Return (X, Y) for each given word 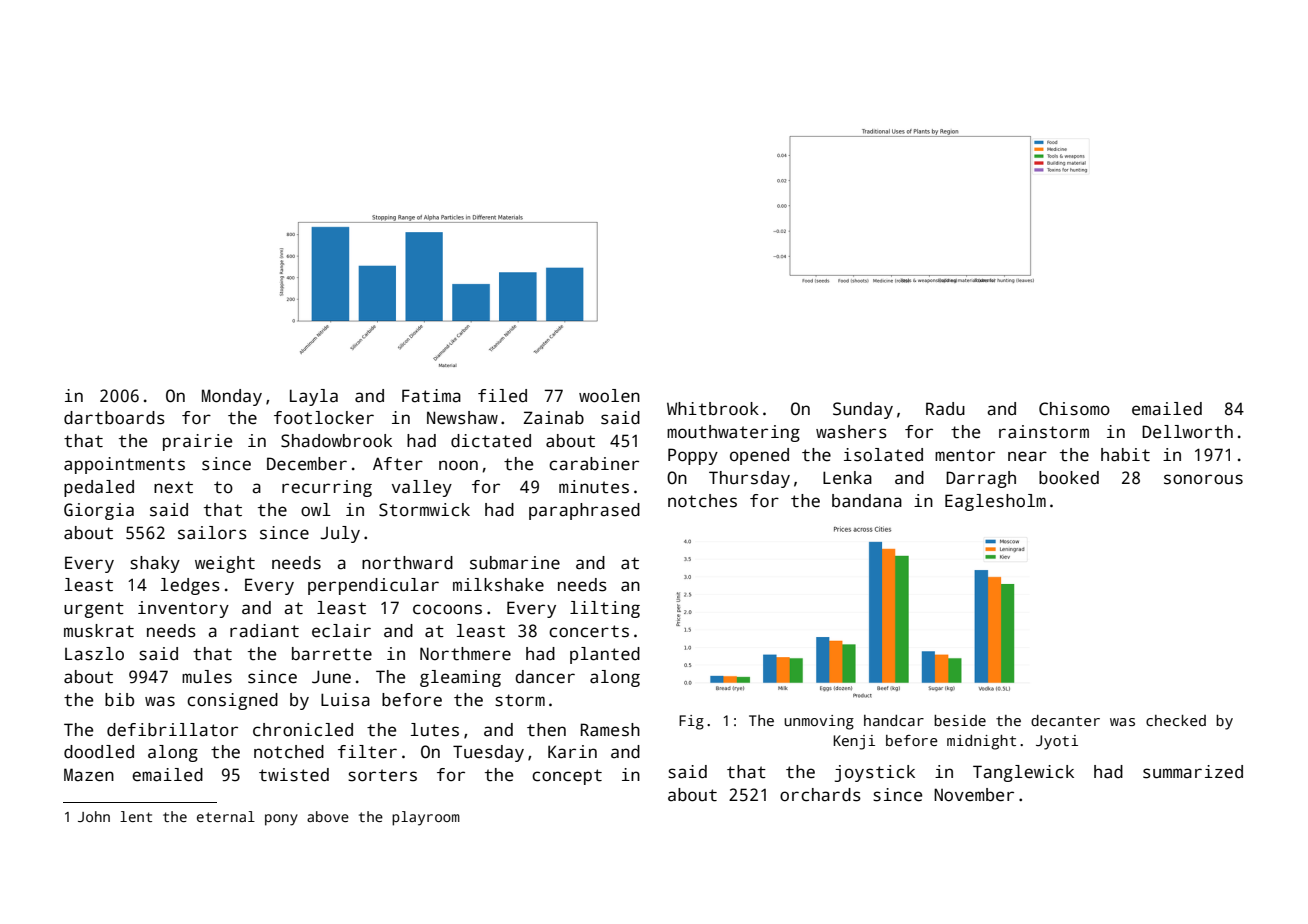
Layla (314, 397)
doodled (99, 752)
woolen (609, 396)
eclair (341, 631)
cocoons (447, 609)
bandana (867, 501)
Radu (945, 409)
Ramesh (610, 730)
